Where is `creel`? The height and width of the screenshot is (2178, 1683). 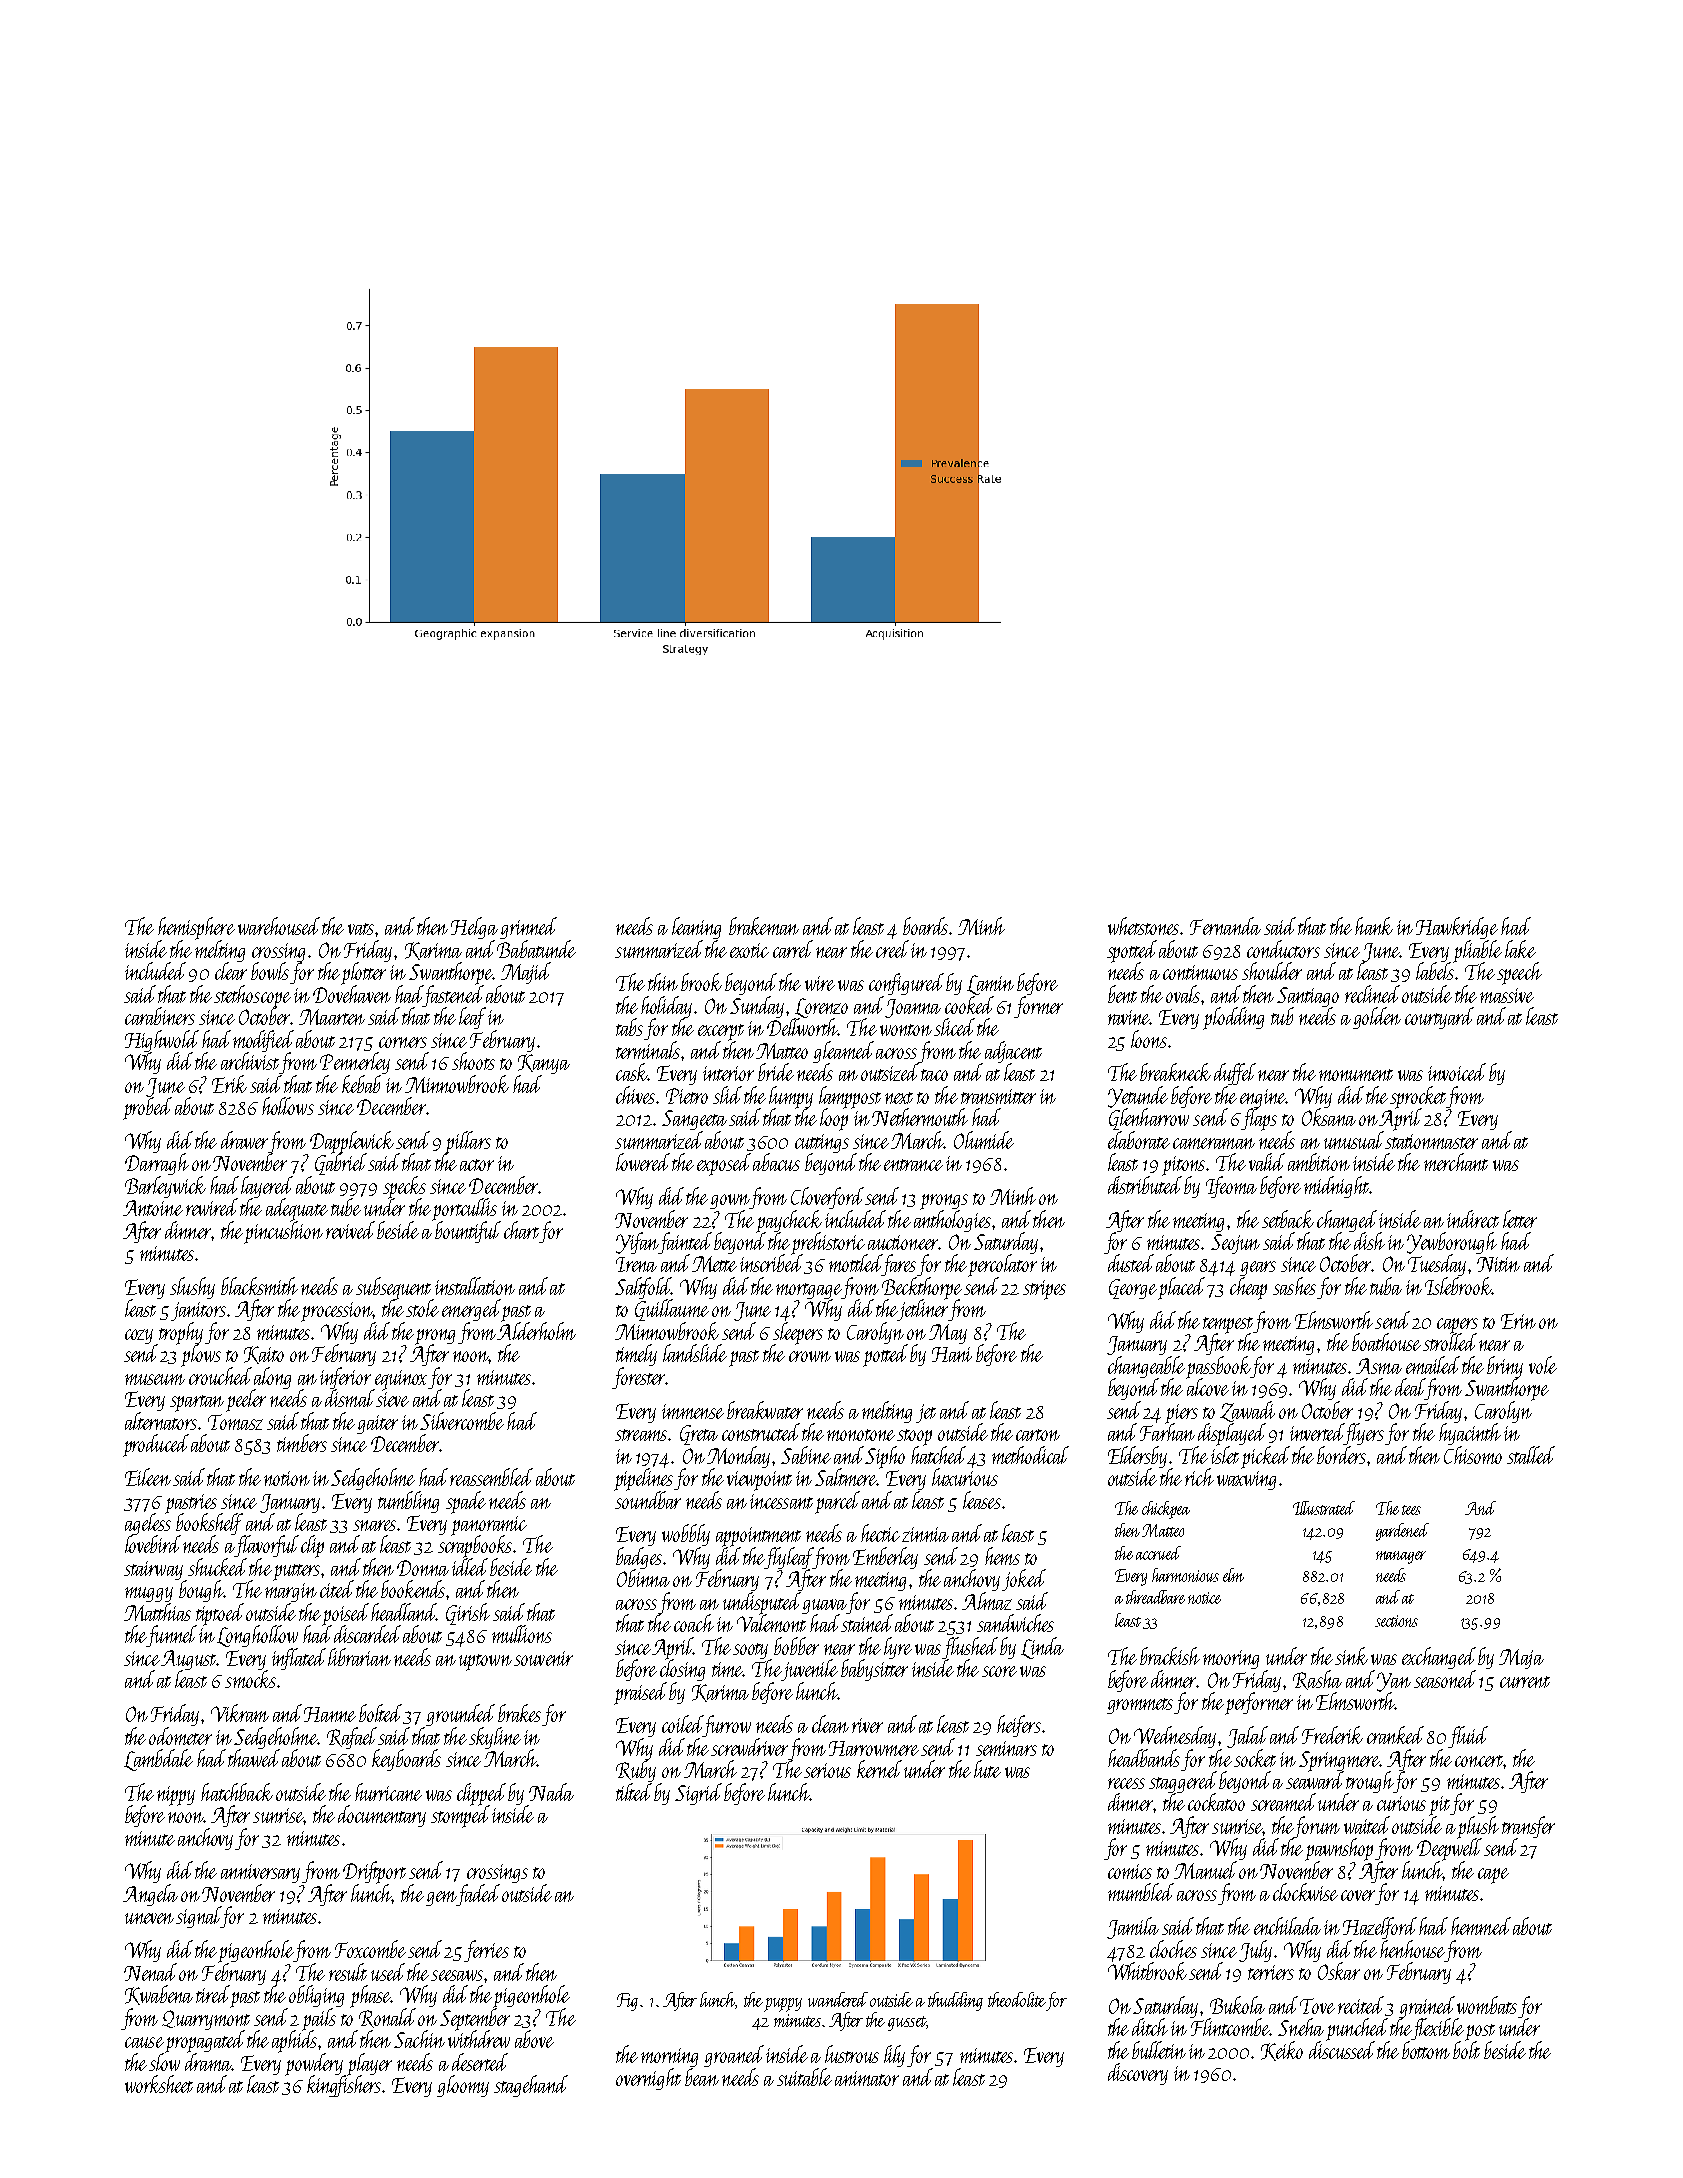 creel is located at coordinates (892, 949).
